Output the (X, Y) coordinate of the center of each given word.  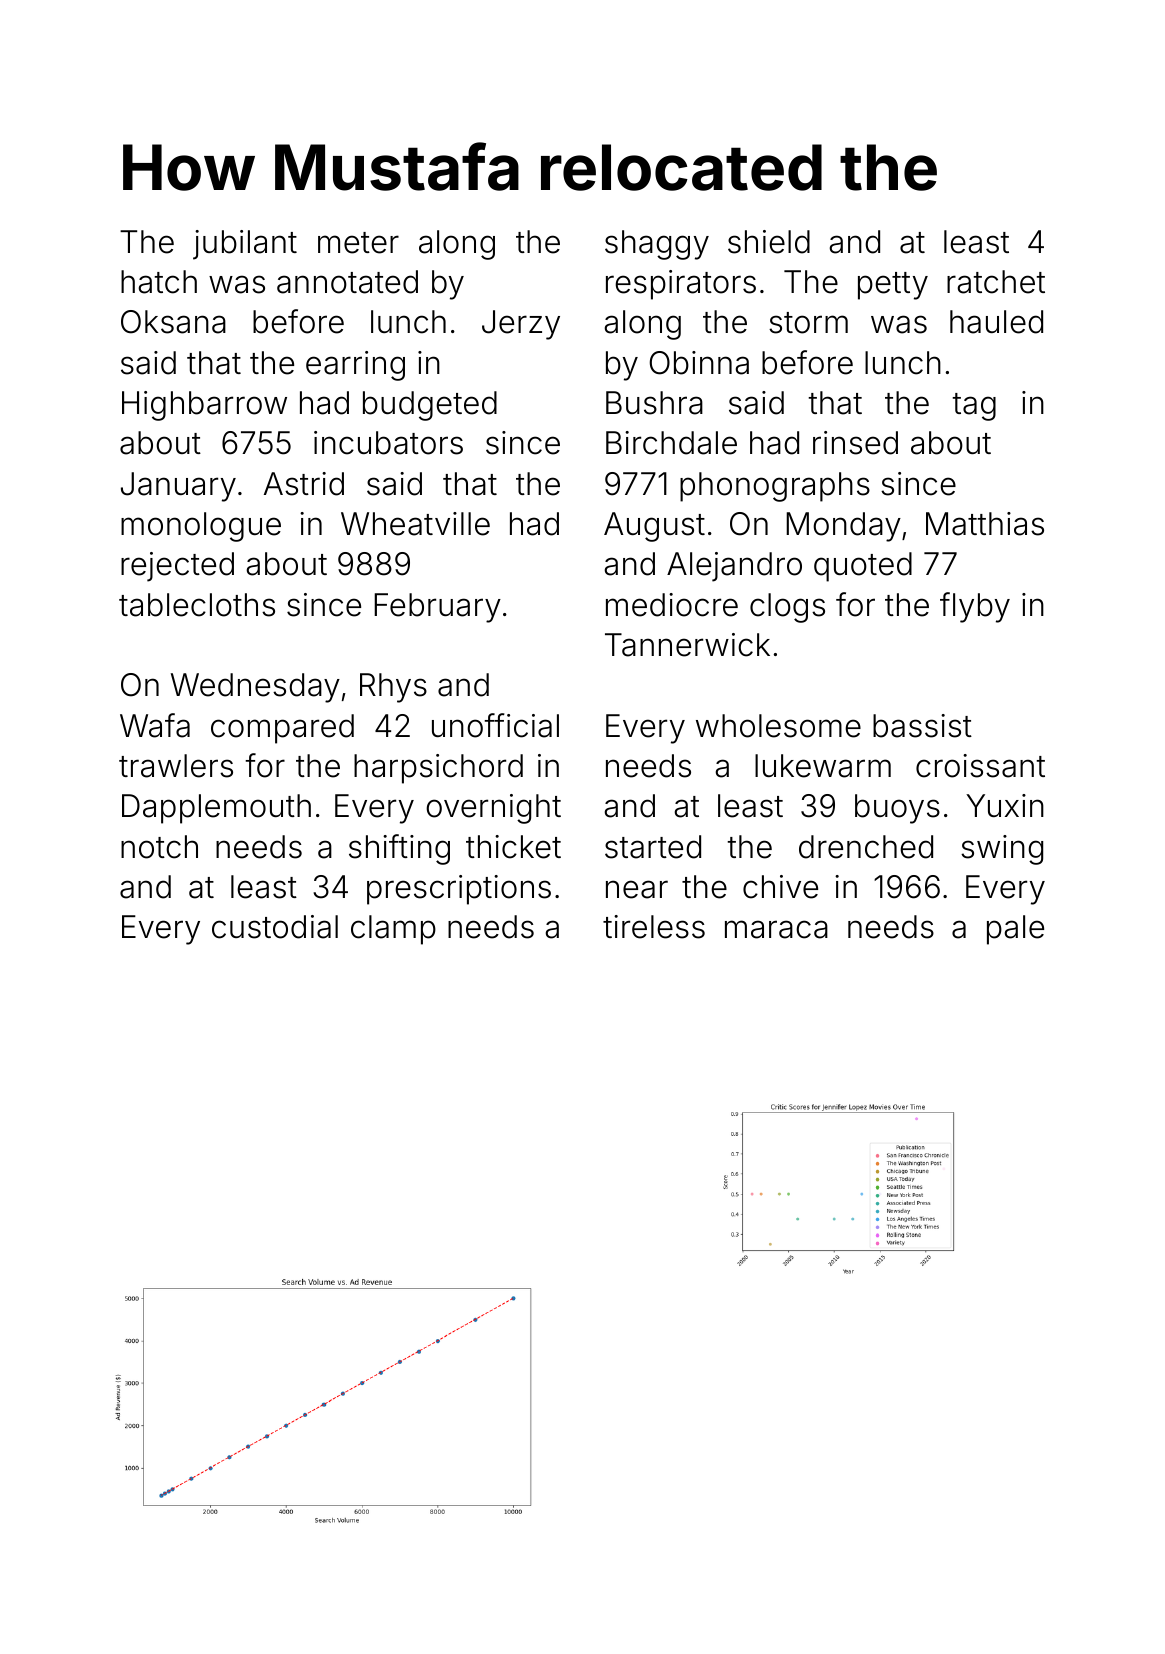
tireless (654, 927)
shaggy (657, 245)
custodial (275, 927)
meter (358, 243)
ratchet (996, 282)
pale (1015, 930)
